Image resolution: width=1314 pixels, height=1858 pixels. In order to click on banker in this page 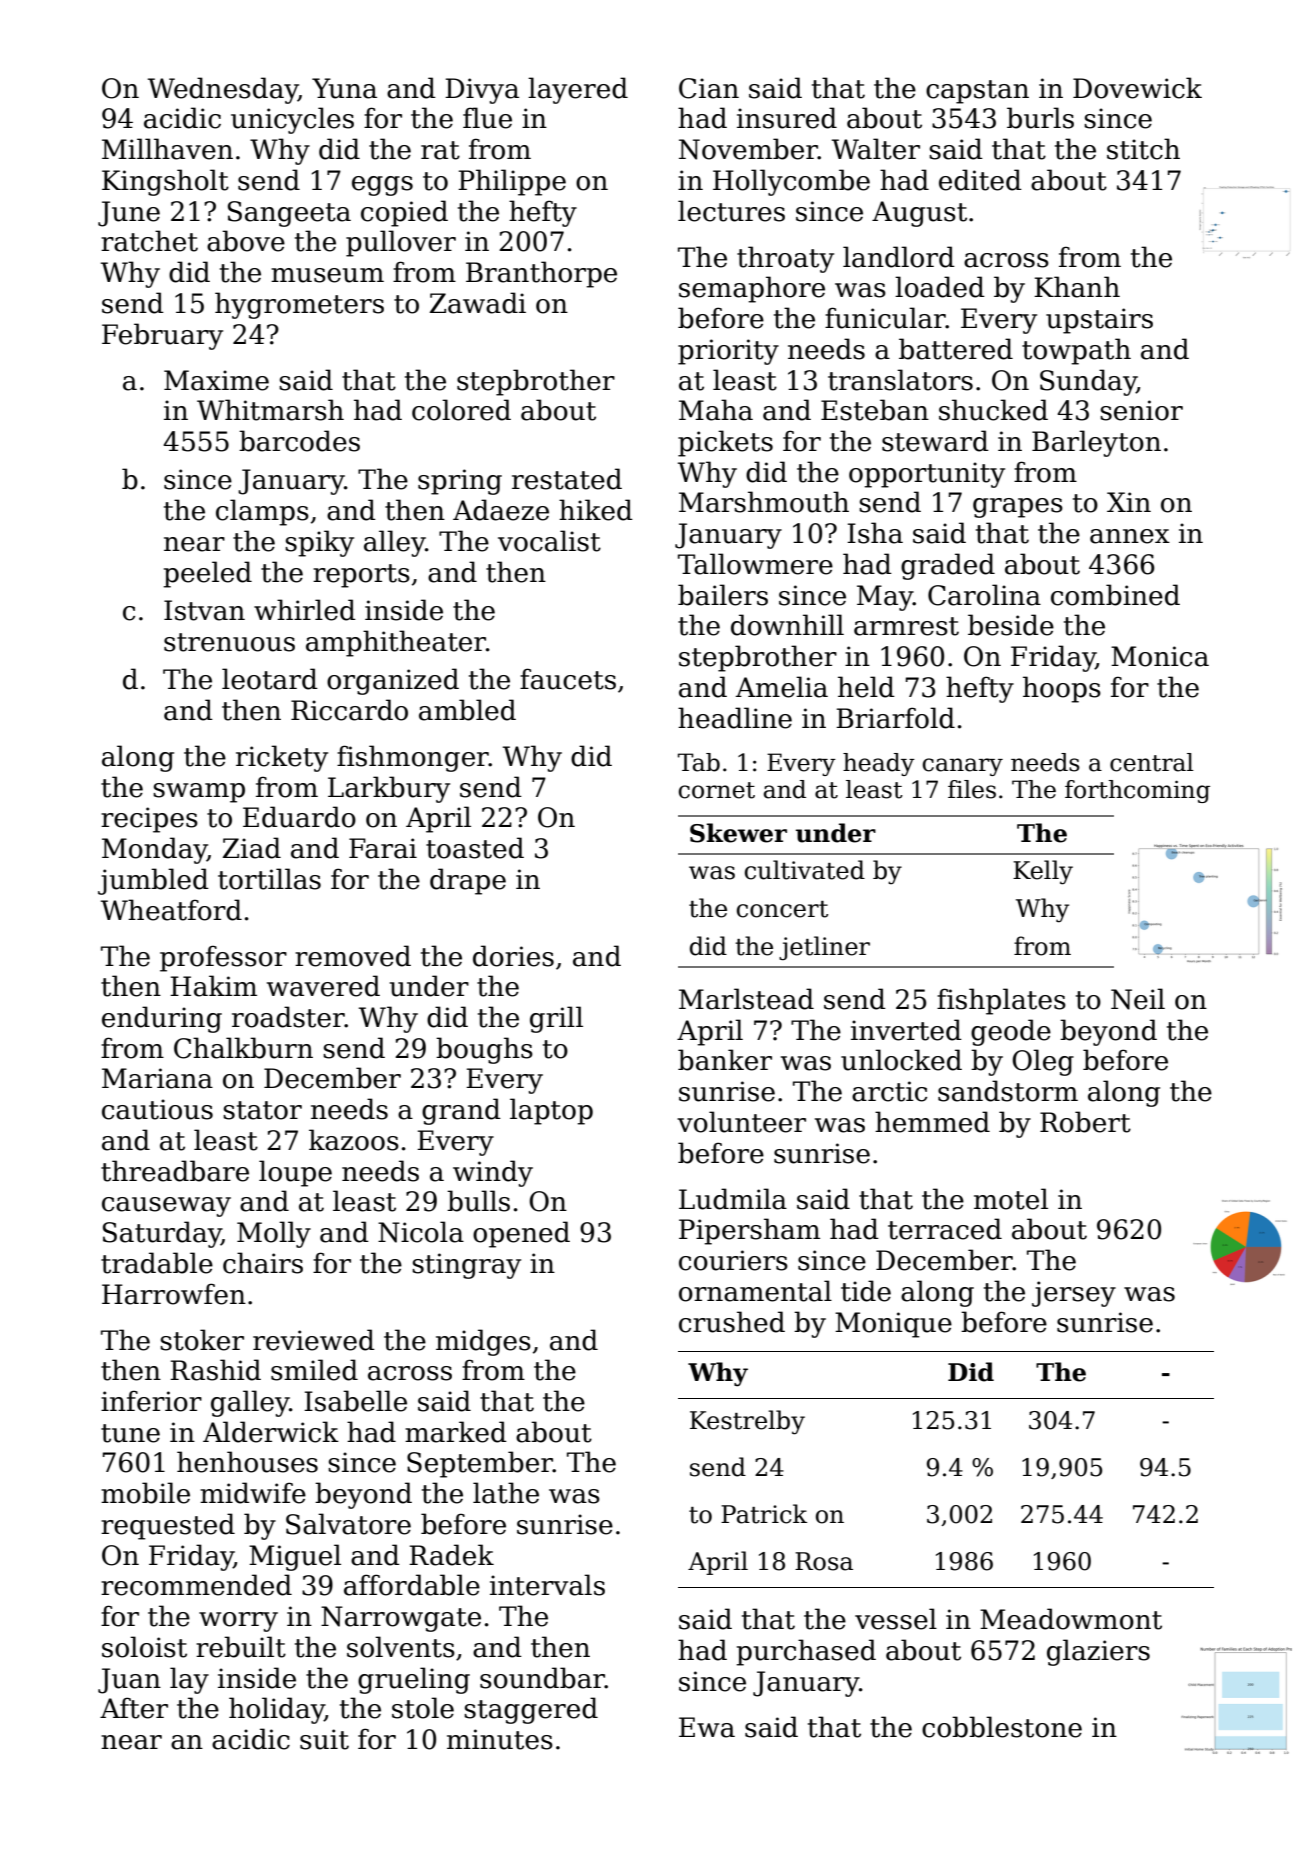, I will do `click(725, 1060)`.
